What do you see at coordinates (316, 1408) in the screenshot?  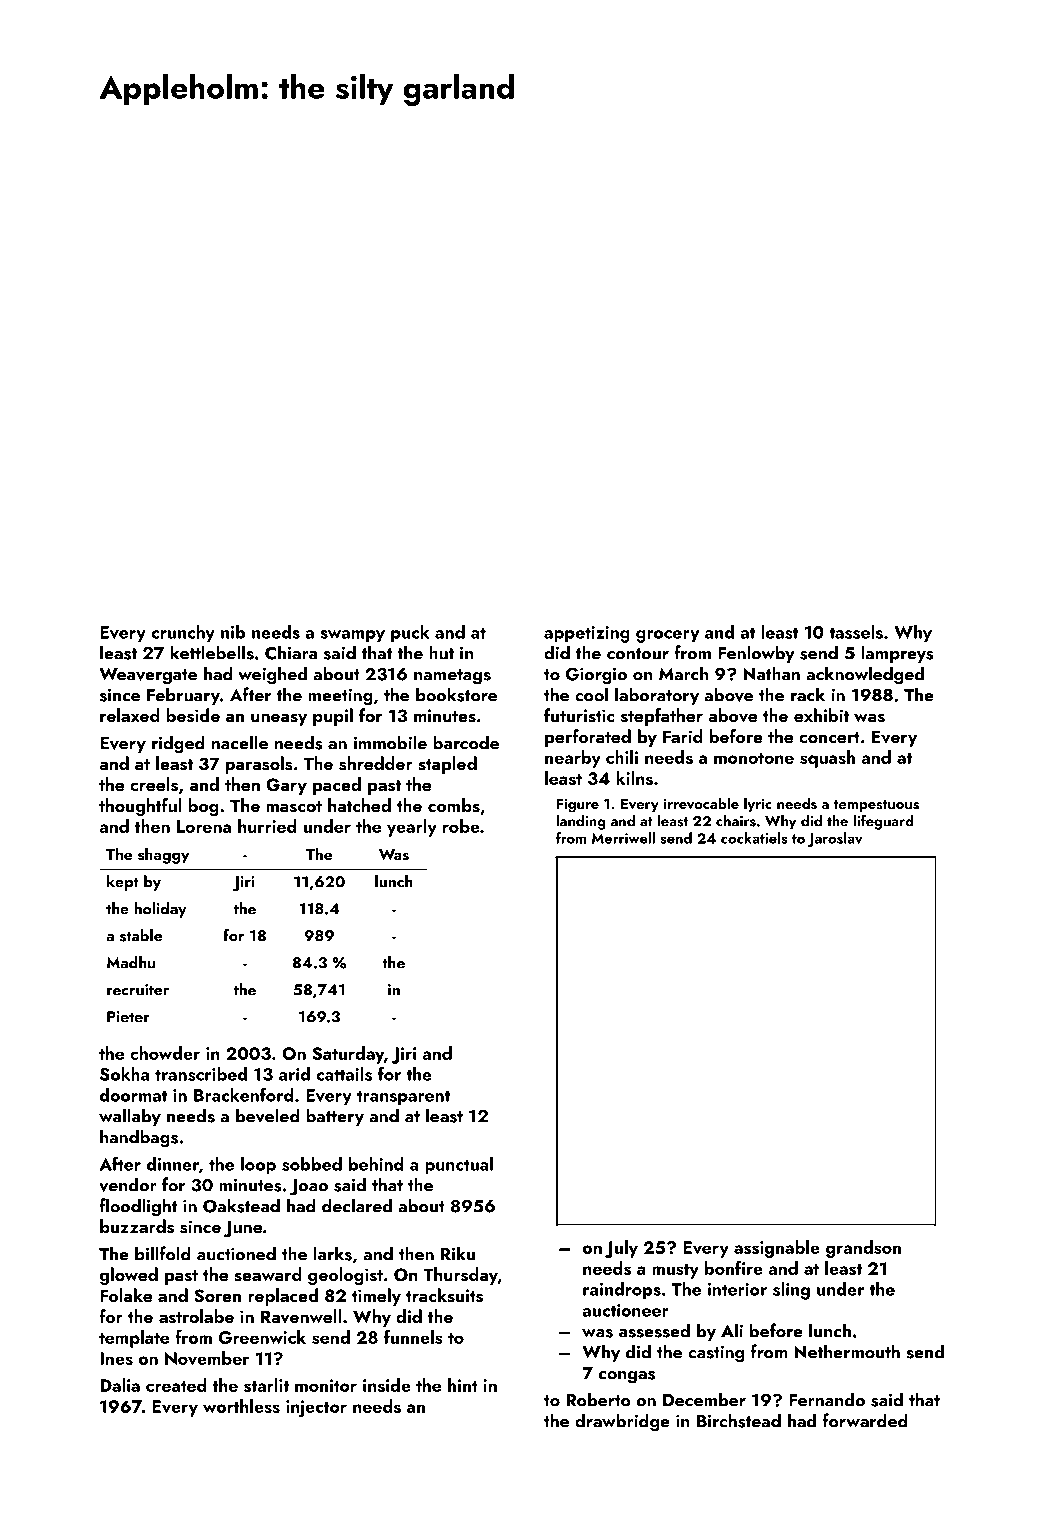 I see `injector` at bounding box center [316, 1408].
